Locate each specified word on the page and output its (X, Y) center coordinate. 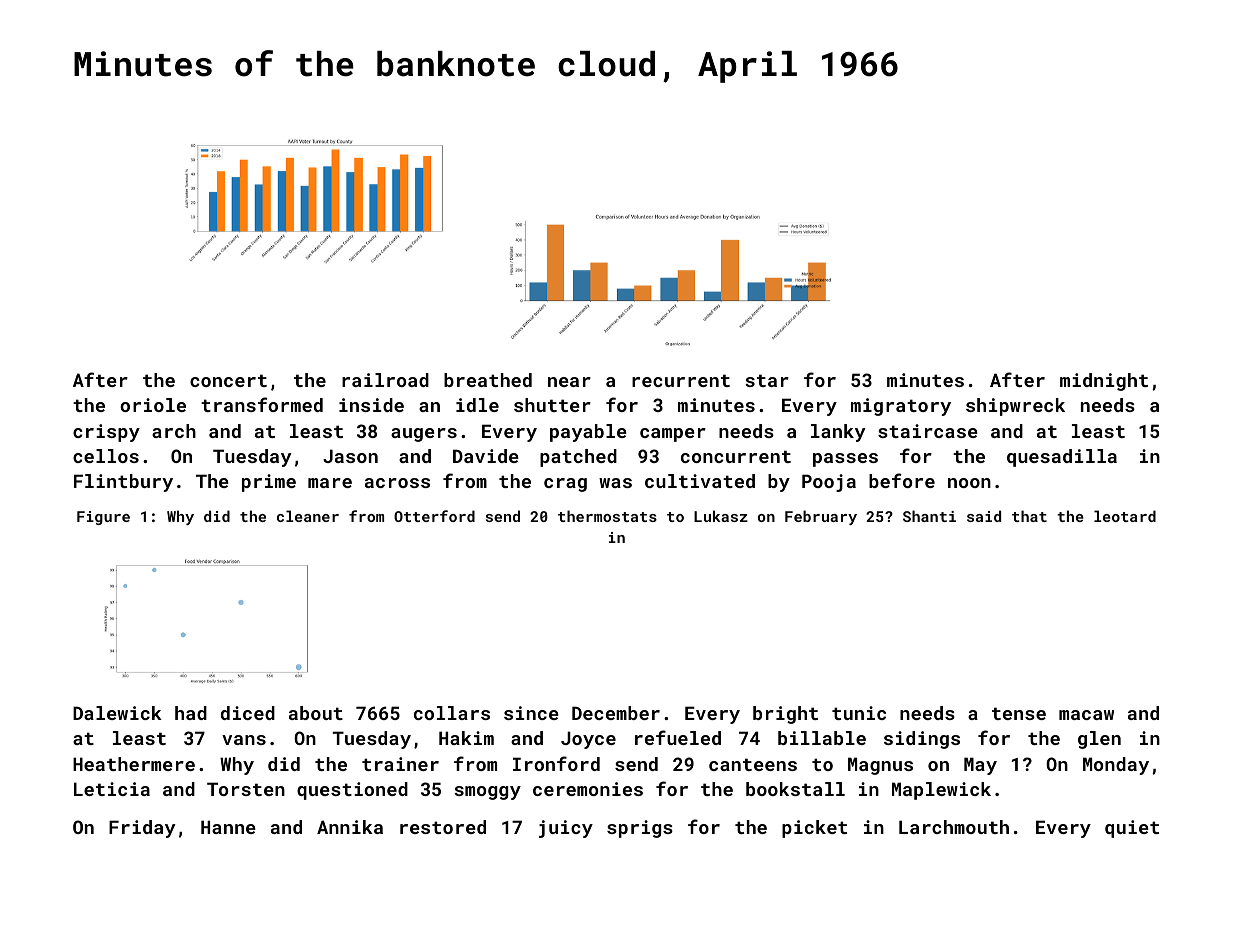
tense (1019, 713)
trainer (400, 764)
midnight (1104, 382)
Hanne (228, 827)
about (316, 713)
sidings (922, 740)
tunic (859, 713)
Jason (350, 456)
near (569, 382)
